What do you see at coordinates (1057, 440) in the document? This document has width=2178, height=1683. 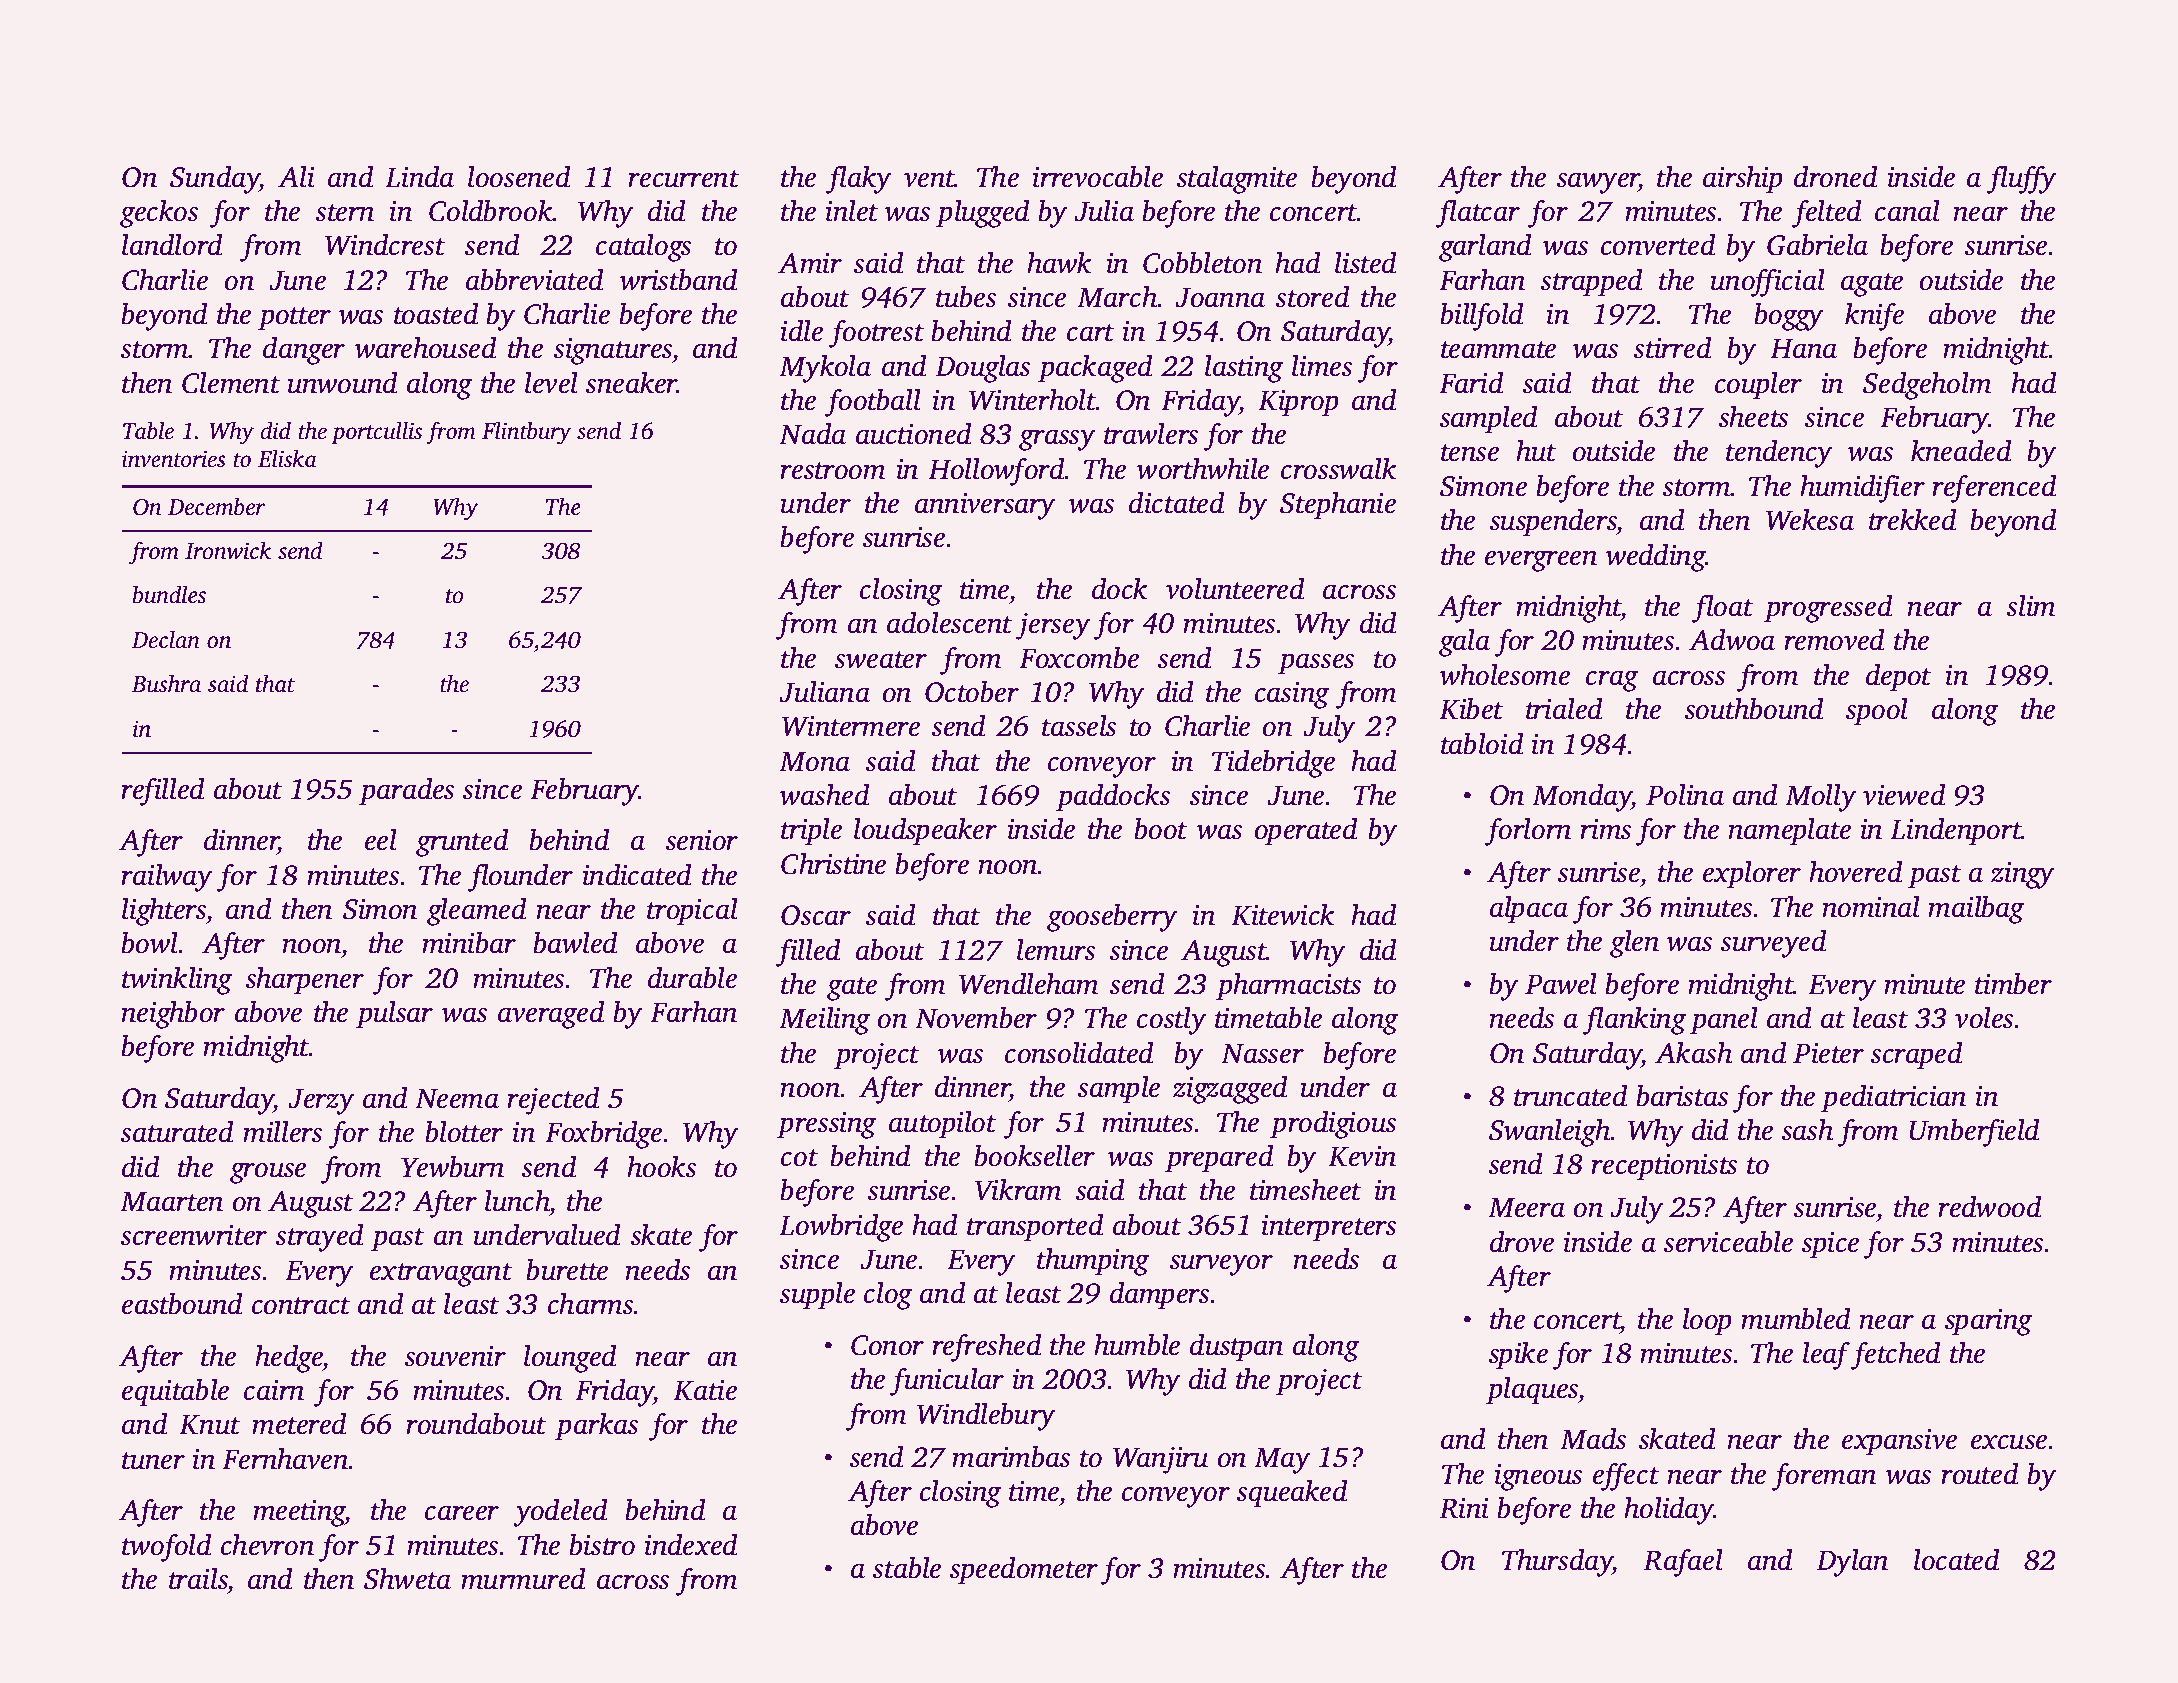 I see `grassy` at bounding box center [1057, 440].
